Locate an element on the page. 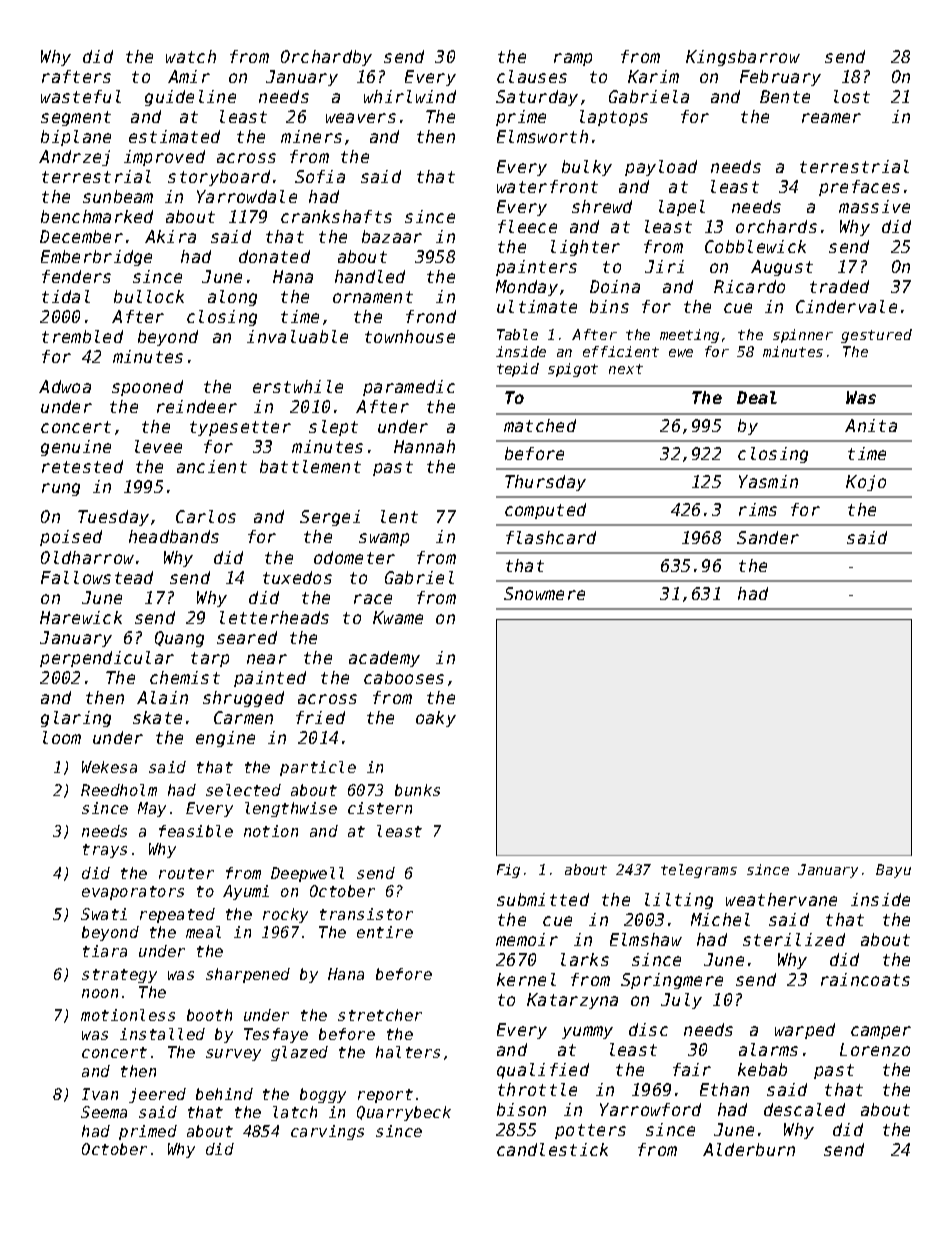  frond is located at coordinates (431, 316).
